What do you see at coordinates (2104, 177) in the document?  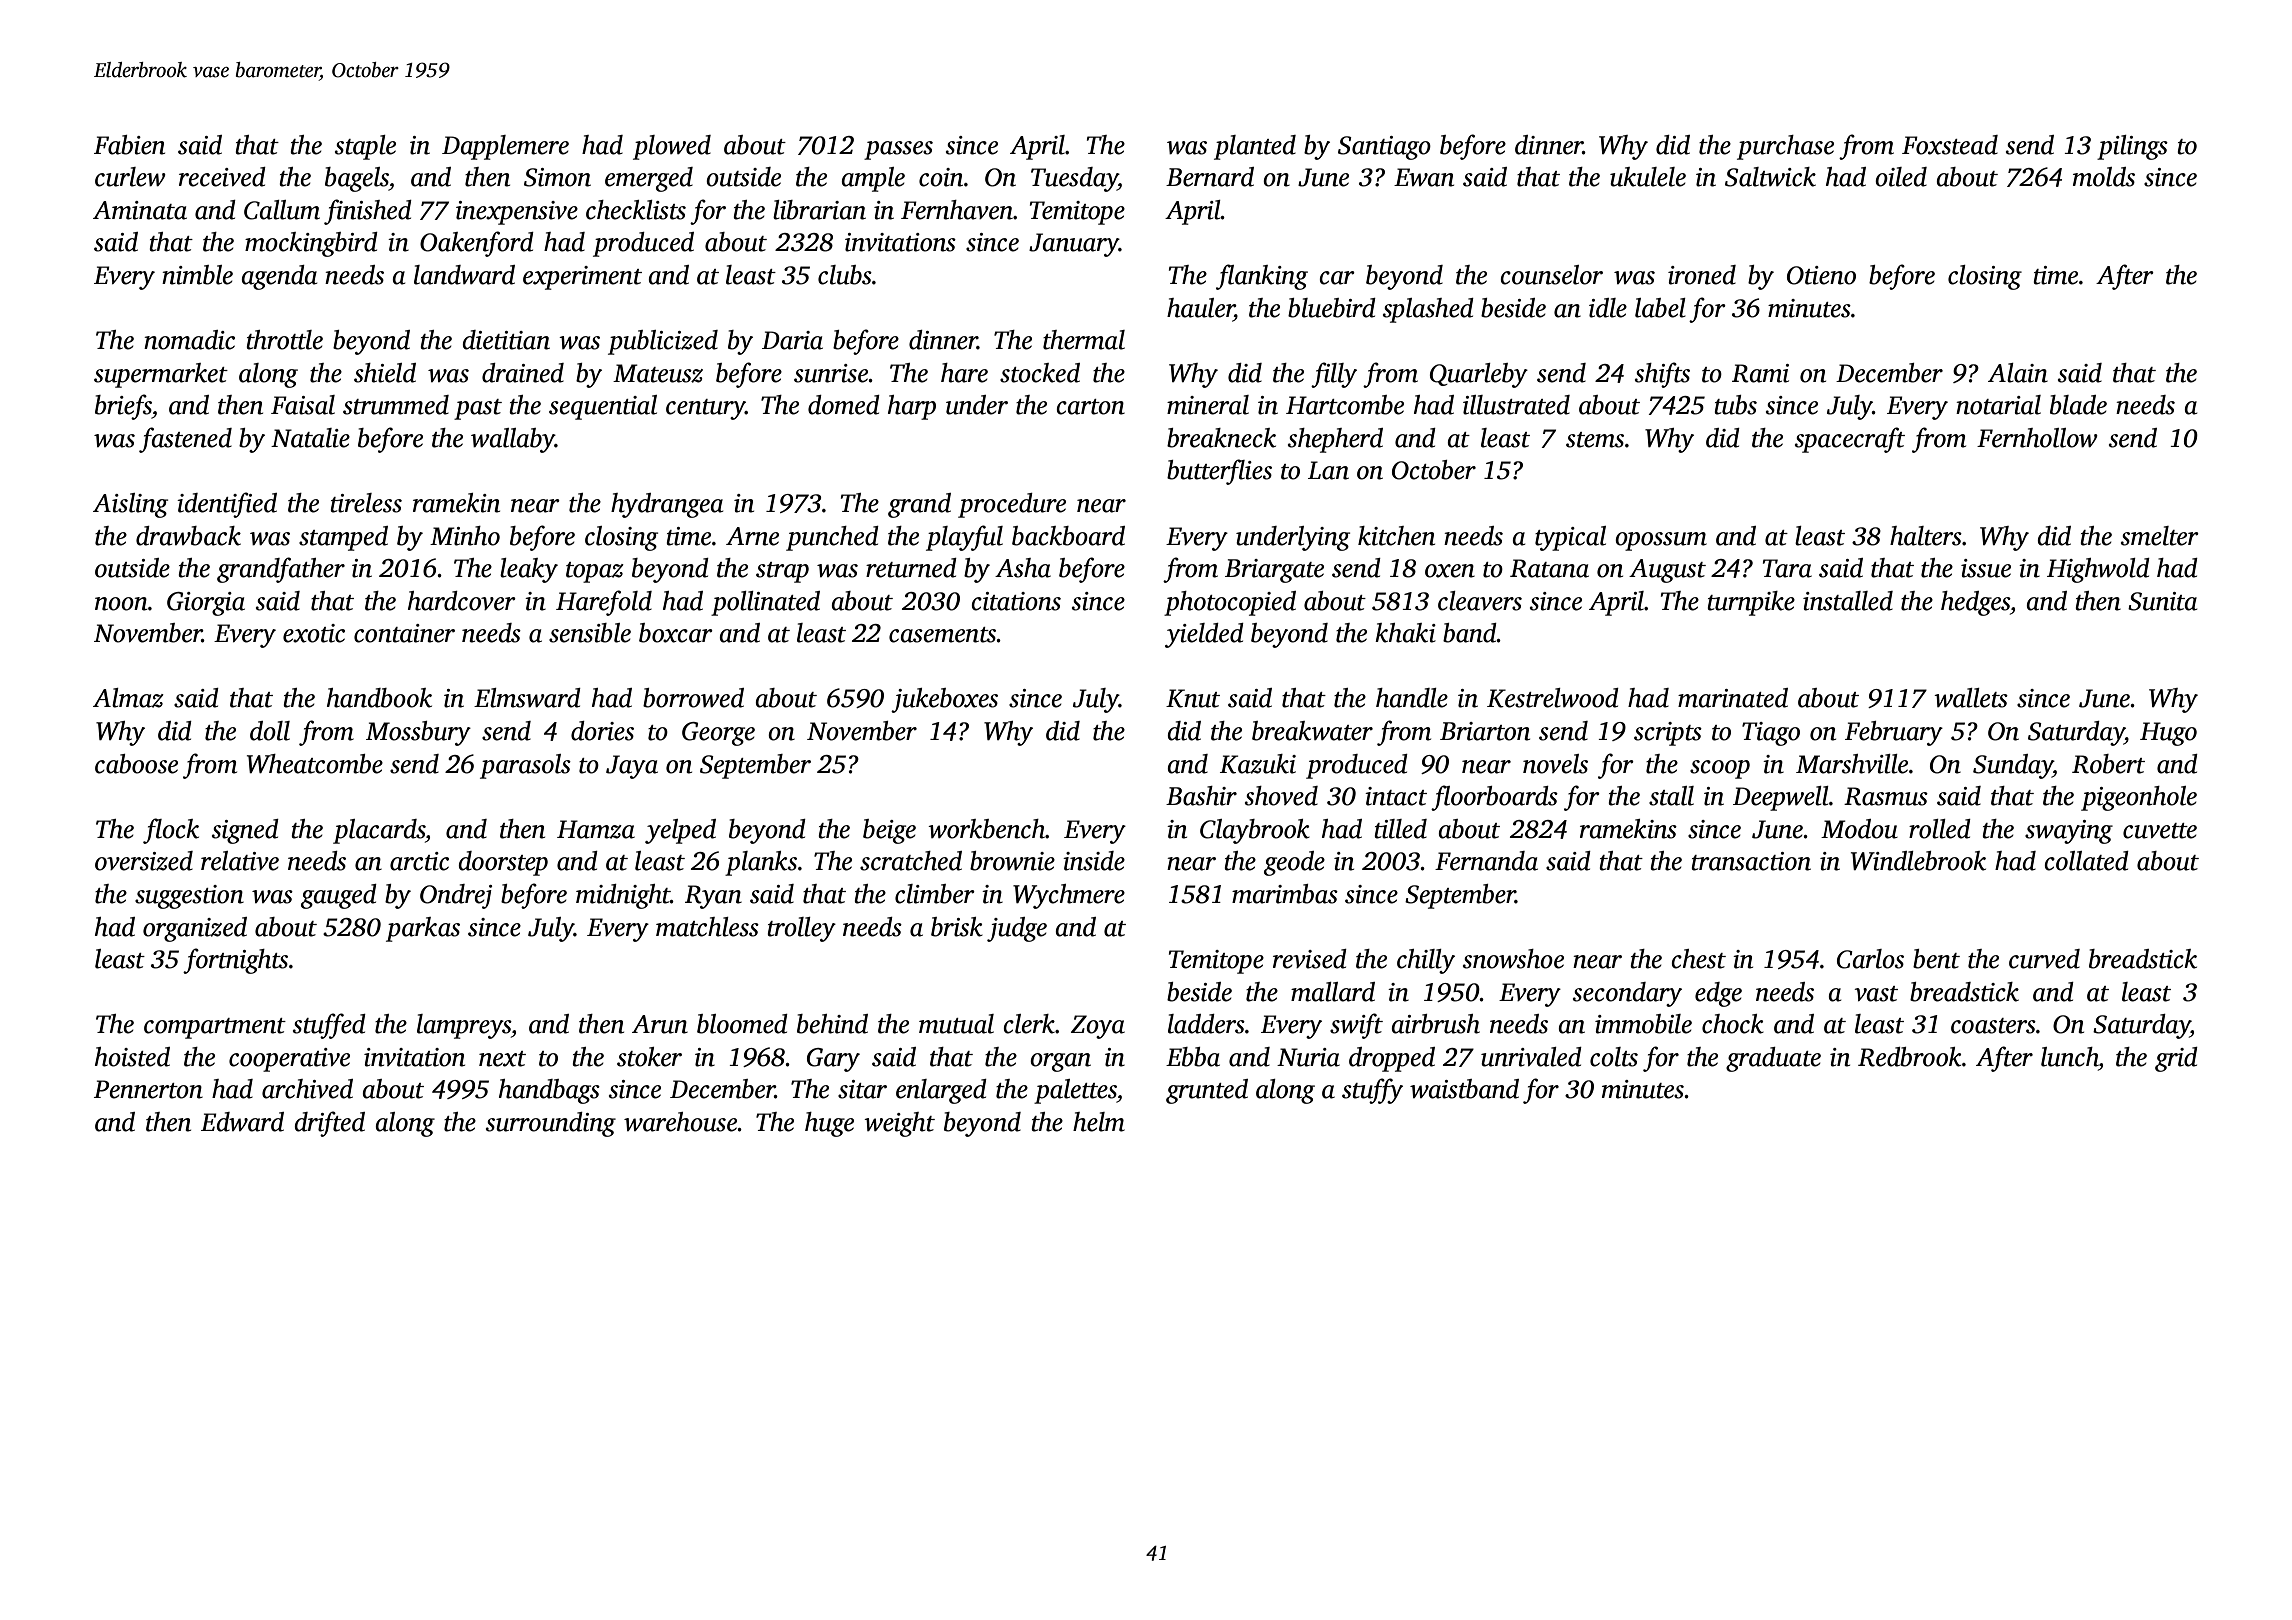 I see `molds` at bounding box center [2104, 177].
